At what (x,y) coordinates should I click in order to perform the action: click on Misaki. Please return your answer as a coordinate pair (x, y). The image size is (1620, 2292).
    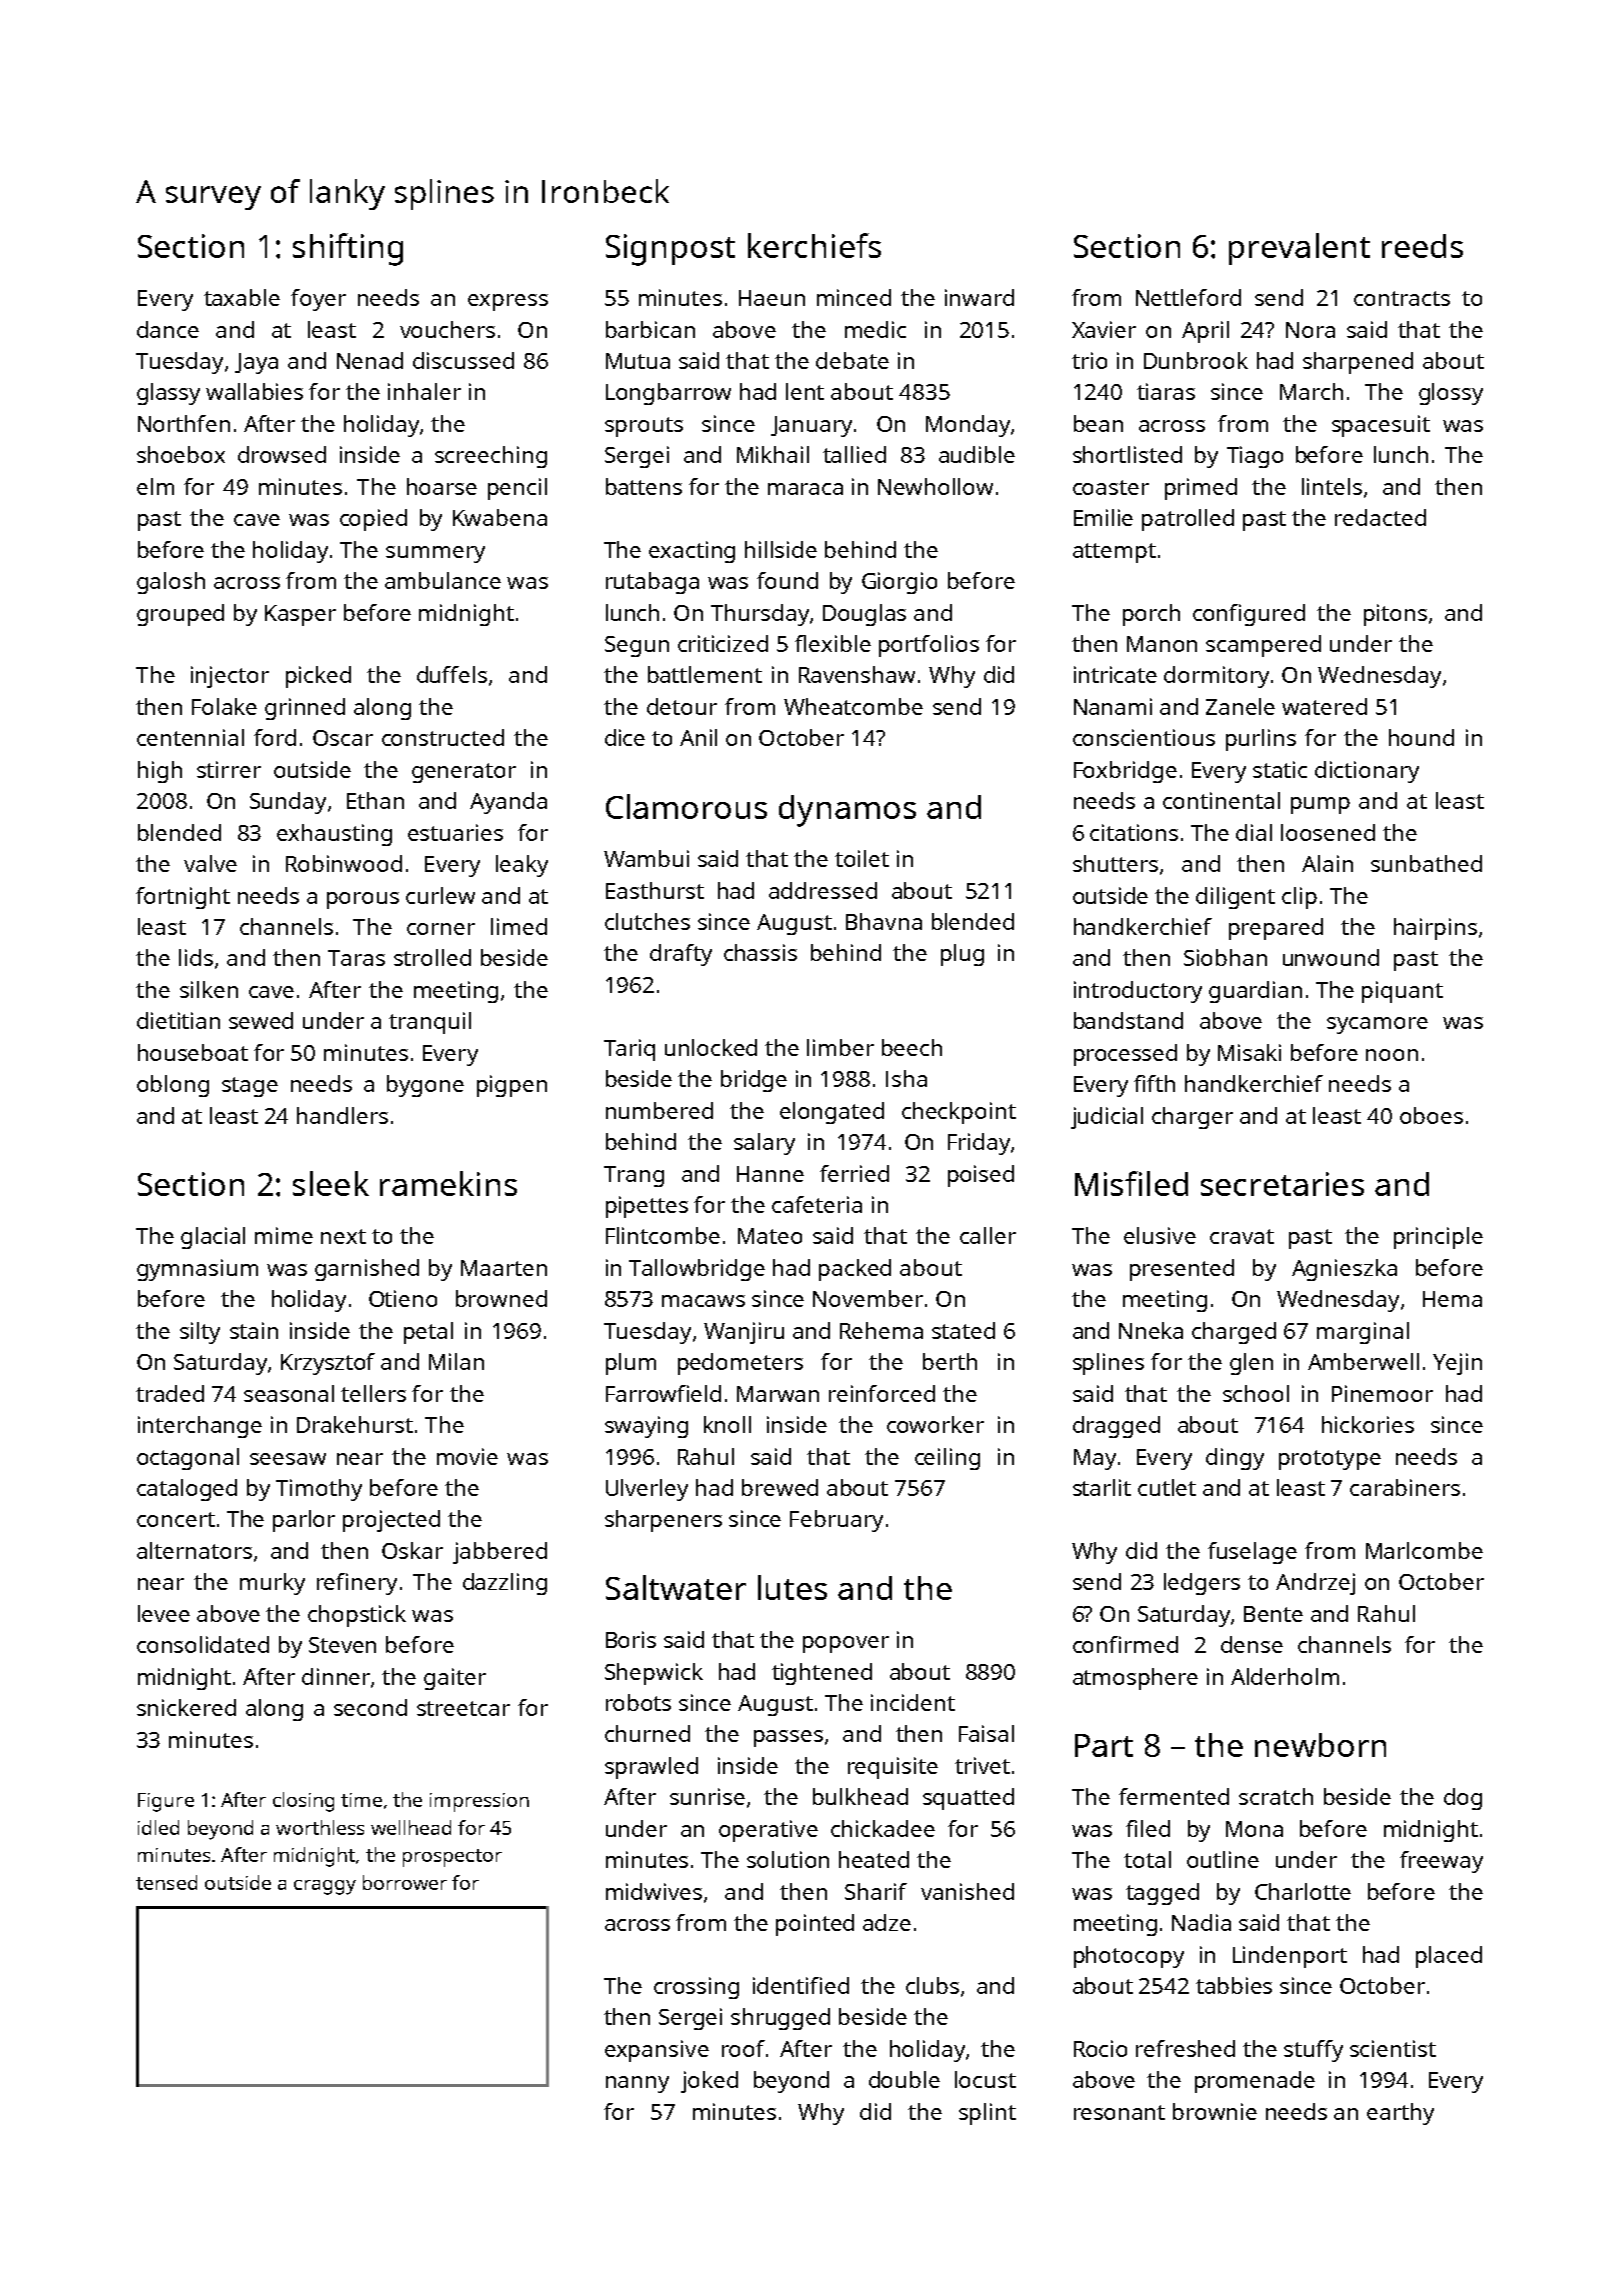
    Looking at the image, I should click on (1249, 1052).
